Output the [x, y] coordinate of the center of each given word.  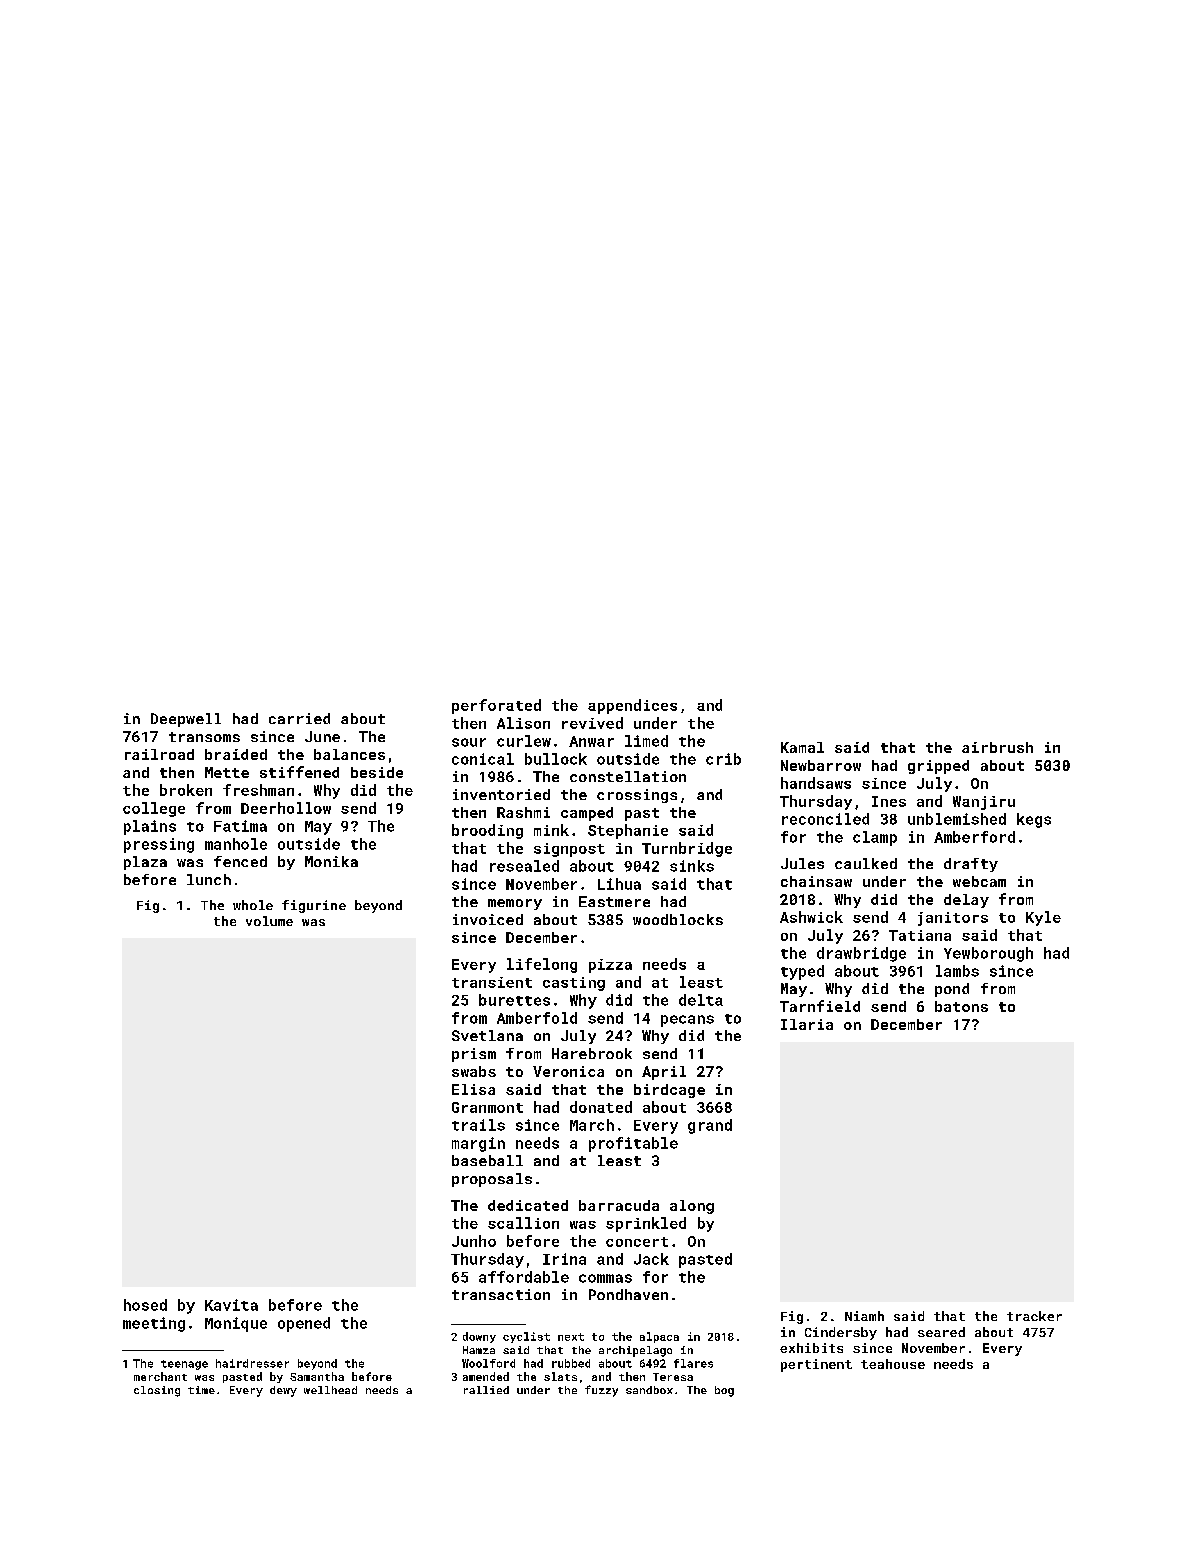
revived [592, 723]
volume [269, 921]
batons [961, 1006]
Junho [474, 1241]
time [201, 1390]
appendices [632, 706]
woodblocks [678, 919]
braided [236, 754]
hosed [145, 1305]
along [692, 1207]
